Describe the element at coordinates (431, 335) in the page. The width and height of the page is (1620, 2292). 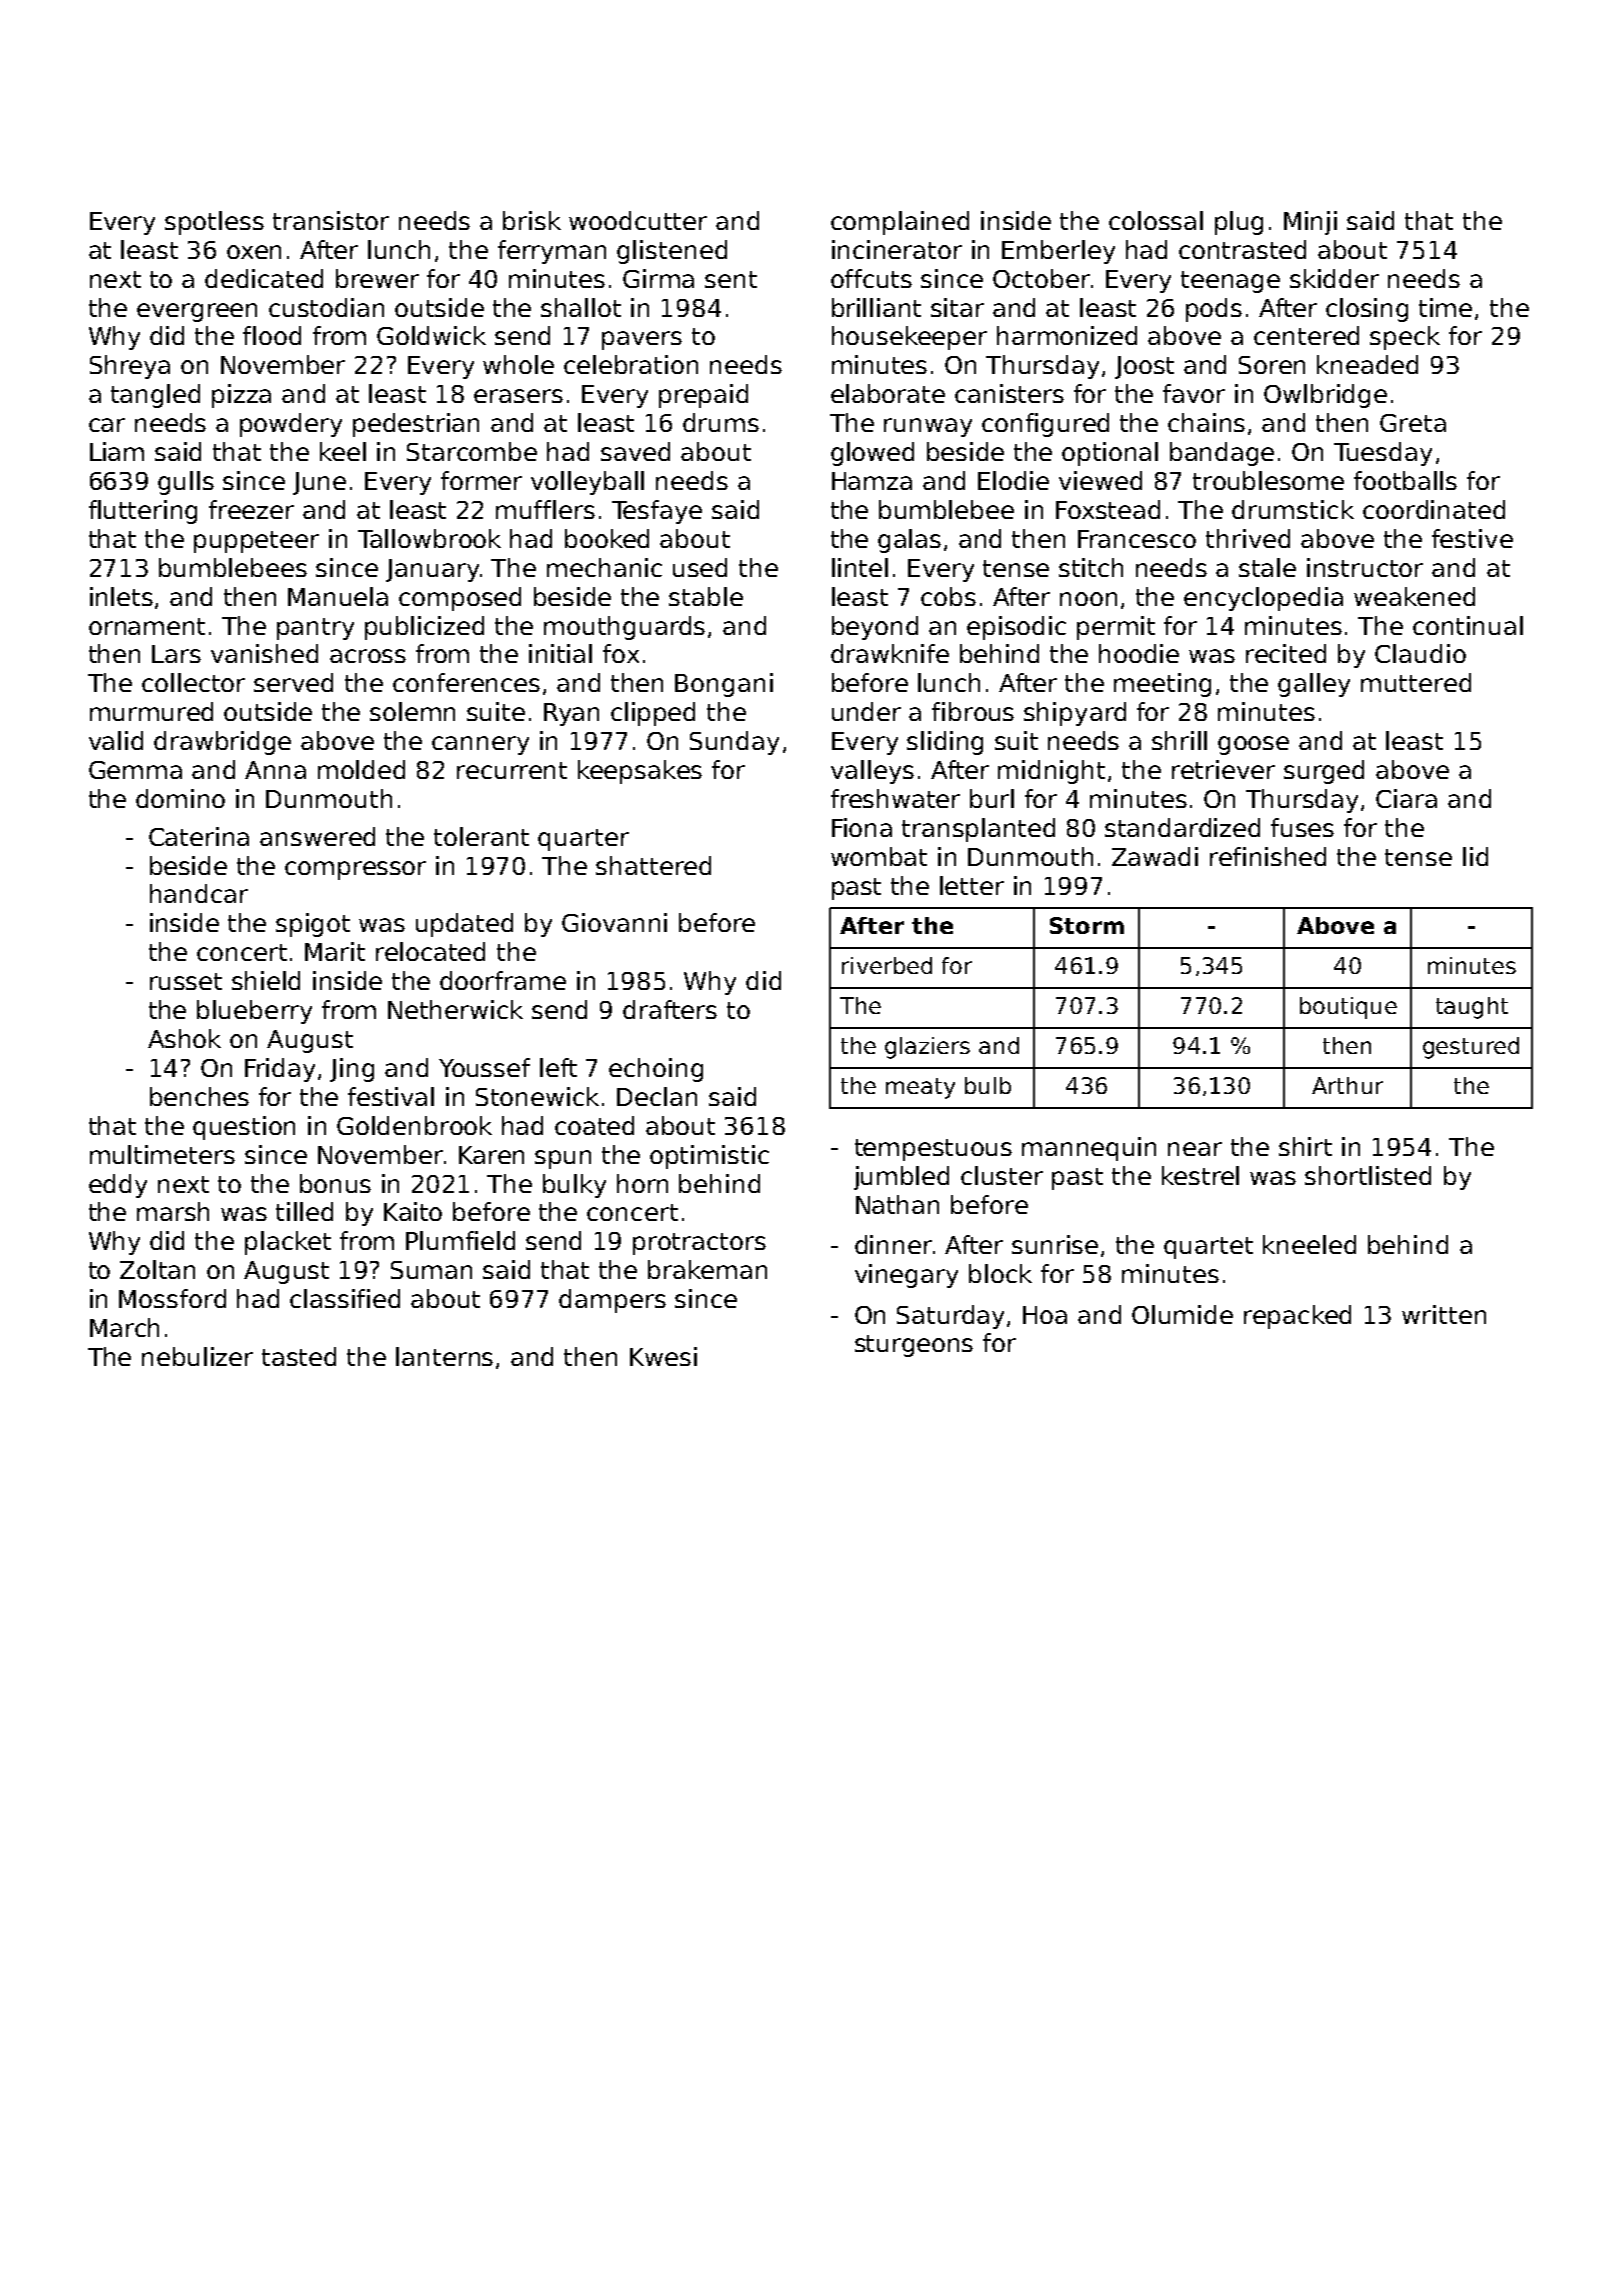
I see `Goldwick` at that location.
